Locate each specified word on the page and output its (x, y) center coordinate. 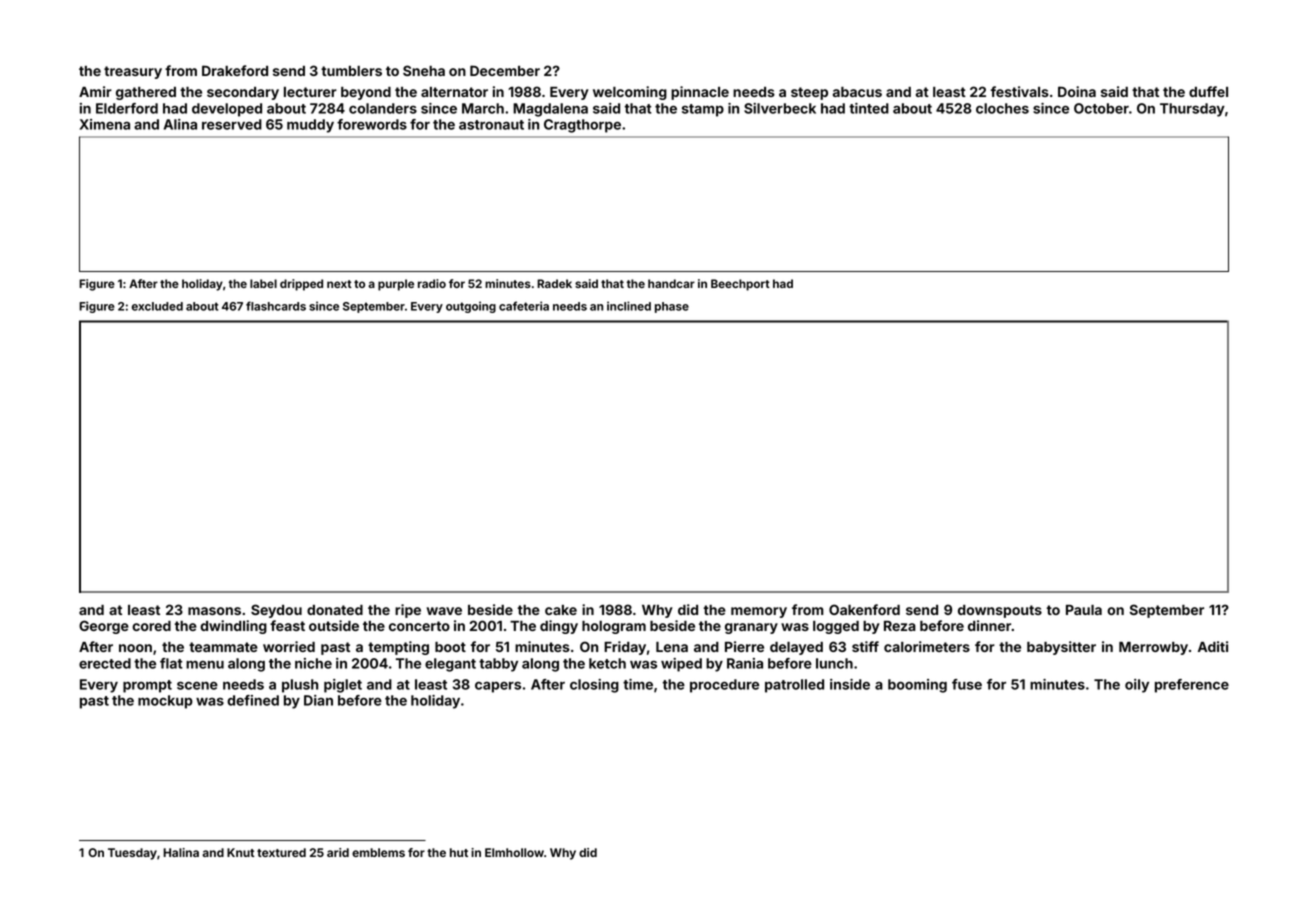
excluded (157, 306)
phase (672, 307)
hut (459, 852)
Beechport (740, 285)
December (505, 70)
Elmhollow (514, 852)
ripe (408, 611)
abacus (857, 92)
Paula (1084, 610)
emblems (378, 852)
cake (561, 610)
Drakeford (235, 70)
